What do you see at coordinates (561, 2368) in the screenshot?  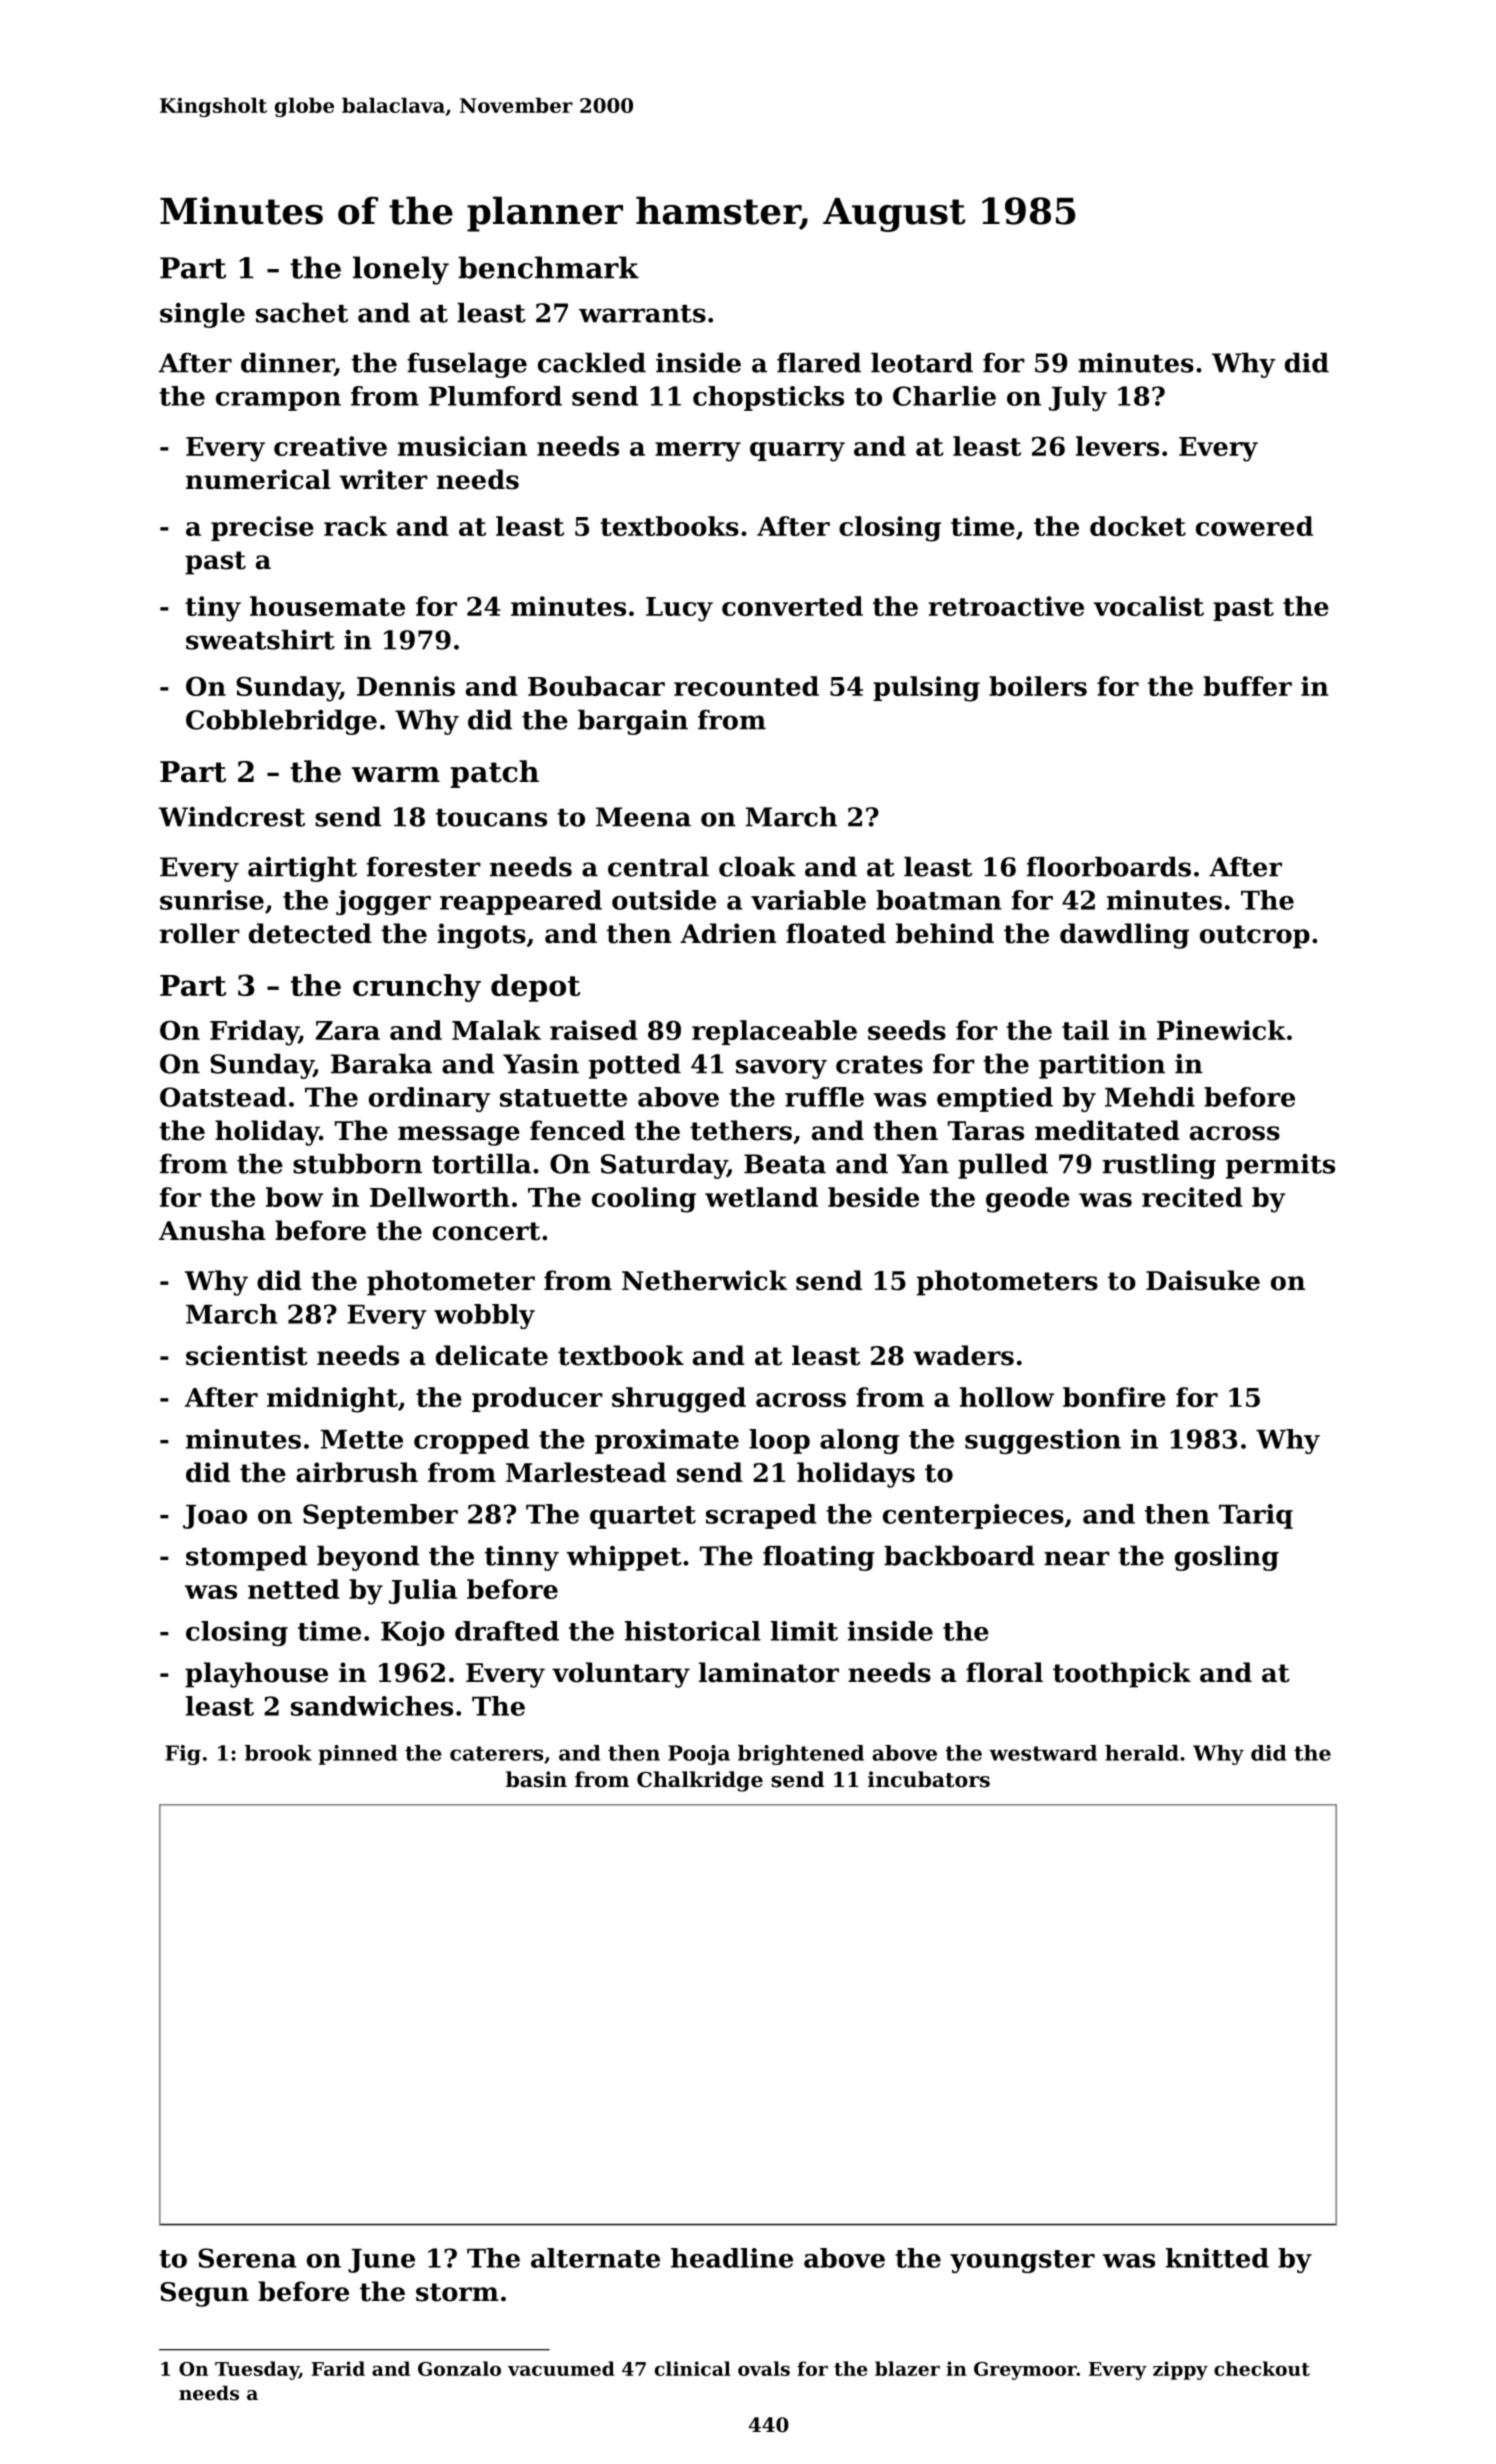 I see `vacuumed` at bounding box center [561, 2368].
